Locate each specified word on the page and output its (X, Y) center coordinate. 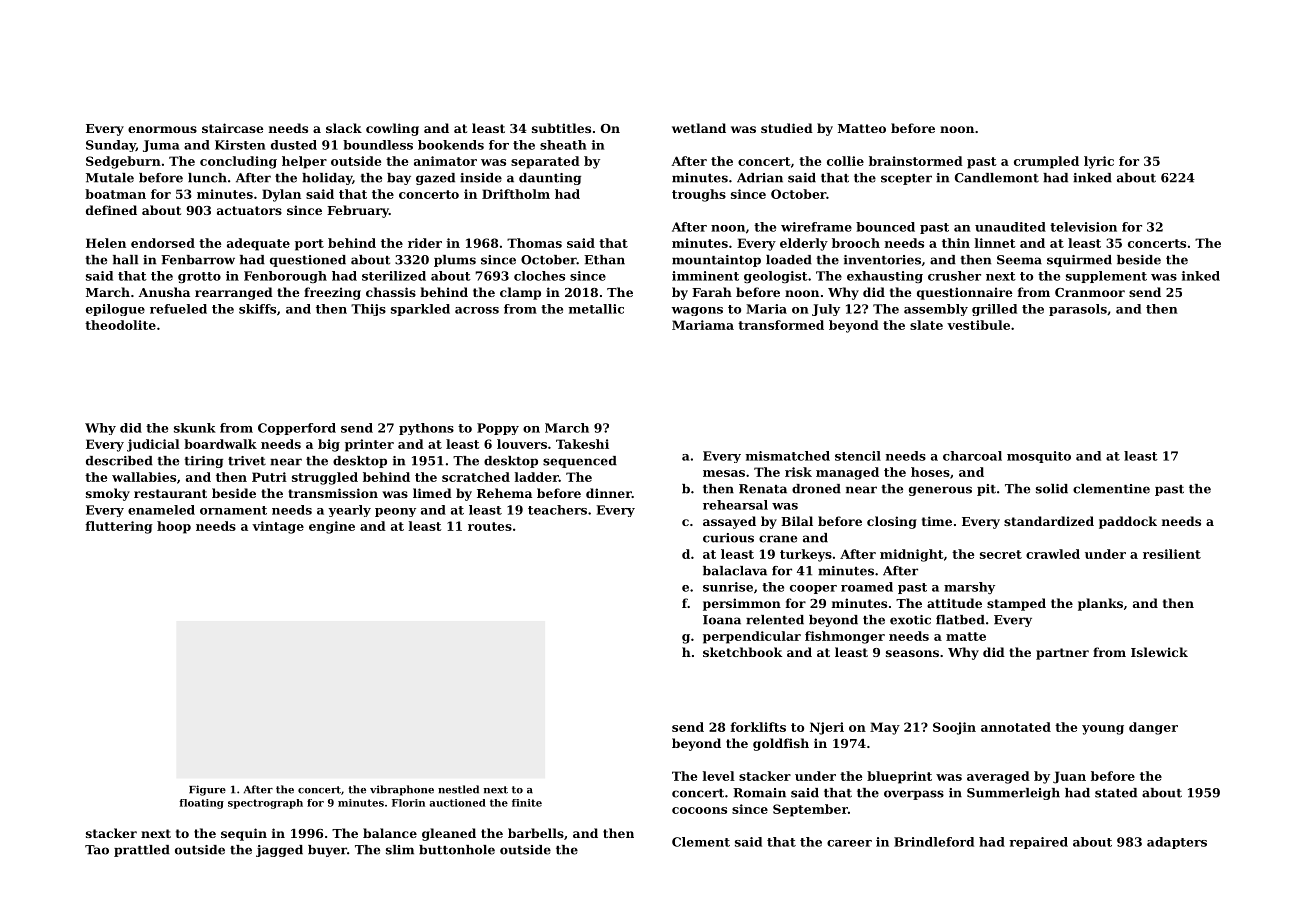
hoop (174, 527)
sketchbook (742, 652)
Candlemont (997, 178)
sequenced (580, 462)
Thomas (534, 243)
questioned (308, 261)
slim (400, 850)
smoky (108, 494)
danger (1153, 728)
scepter (906, 179)
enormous (162, 129)
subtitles (561, 128)
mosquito (1039, 457)
